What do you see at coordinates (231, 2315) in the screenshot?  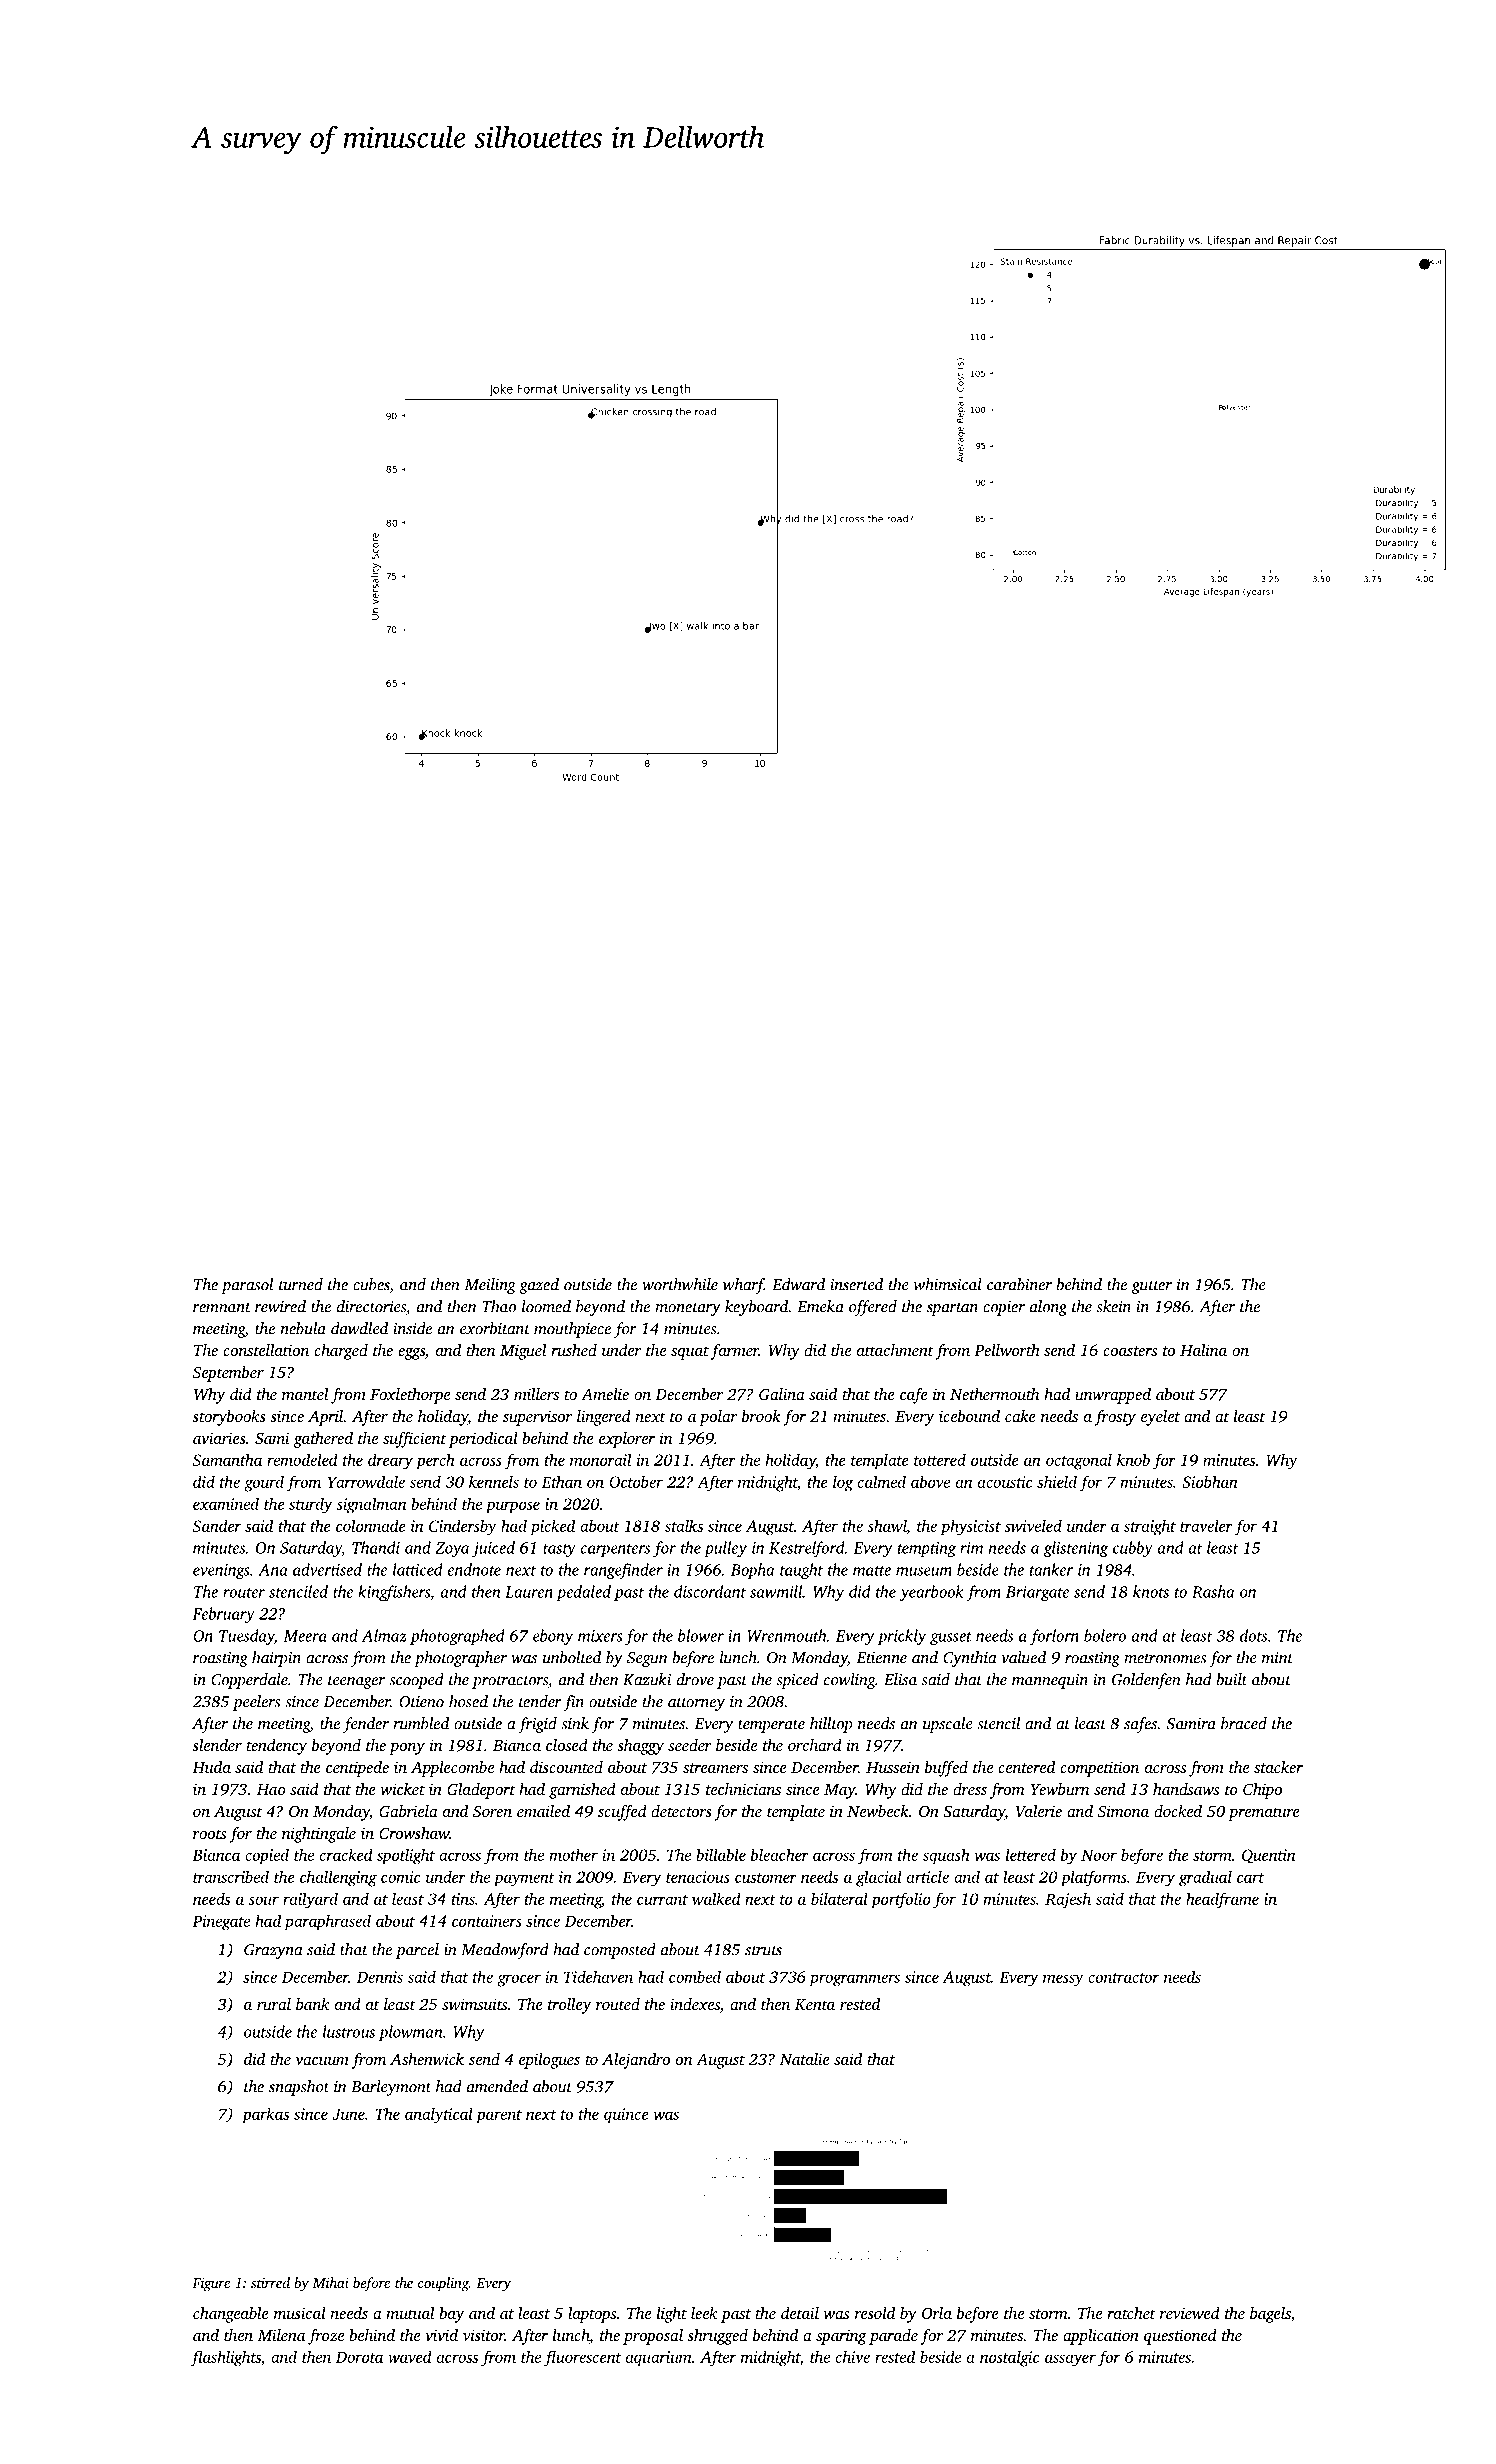 I see `changeable` at bounding box center [231, 2315].
